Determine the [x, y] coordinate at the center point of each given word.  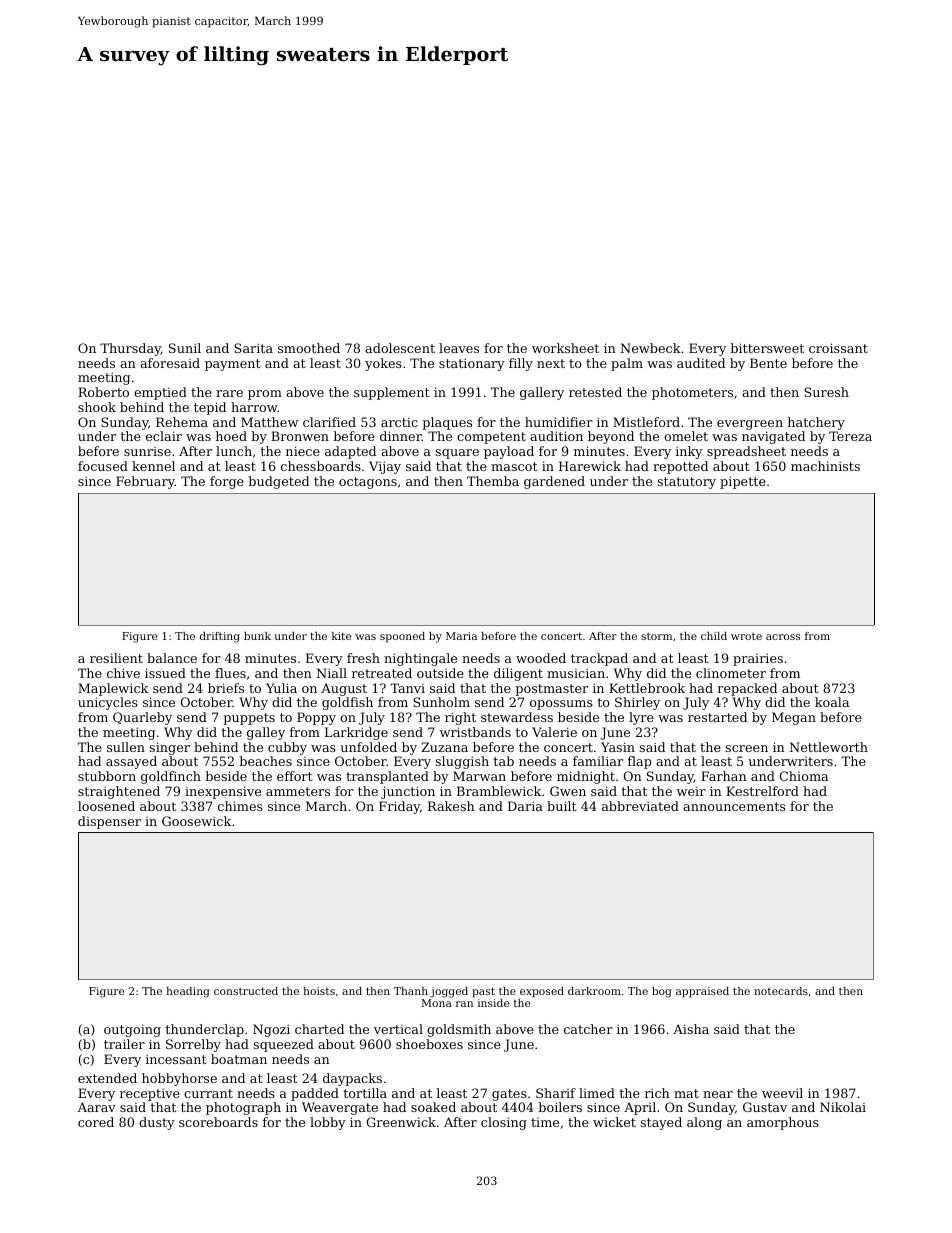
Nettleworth [829, 747]
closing [504, 1123]
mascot [514, 466]
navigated [773, 437]
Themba [493, 481]
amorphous [783, 1123]
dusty [157, 1123]
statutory [686, 483]
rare [229, 393]
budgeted [279, 482]
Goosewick [196, 821]
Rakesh [451, 806]
